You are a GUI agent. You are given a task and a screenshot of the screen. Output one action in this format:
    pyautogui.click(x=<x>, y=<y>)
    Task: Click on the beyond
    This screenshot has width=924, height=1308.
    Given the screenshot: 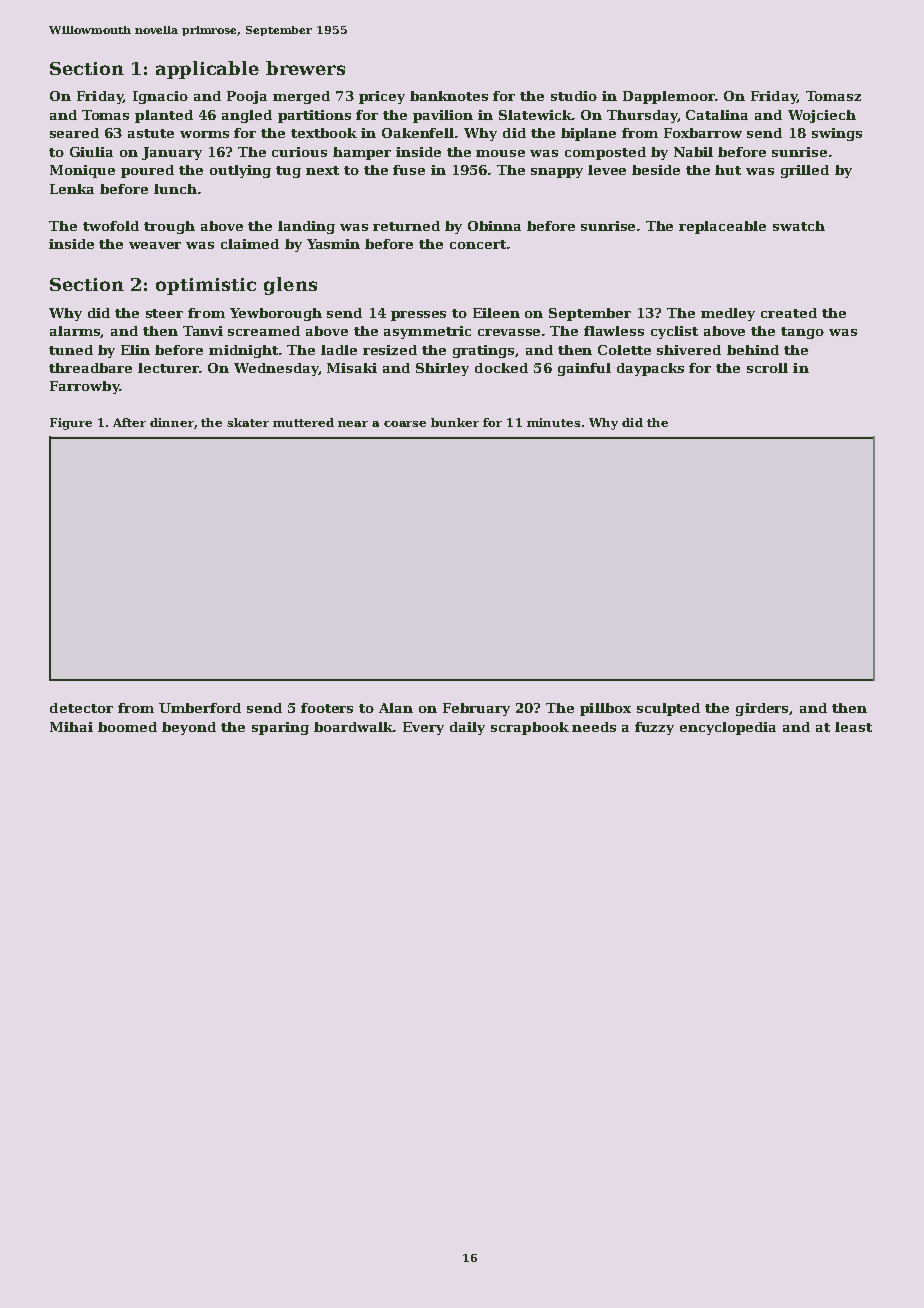 What is the action you would take?
    pyautogui.click(x=189, y=728)
